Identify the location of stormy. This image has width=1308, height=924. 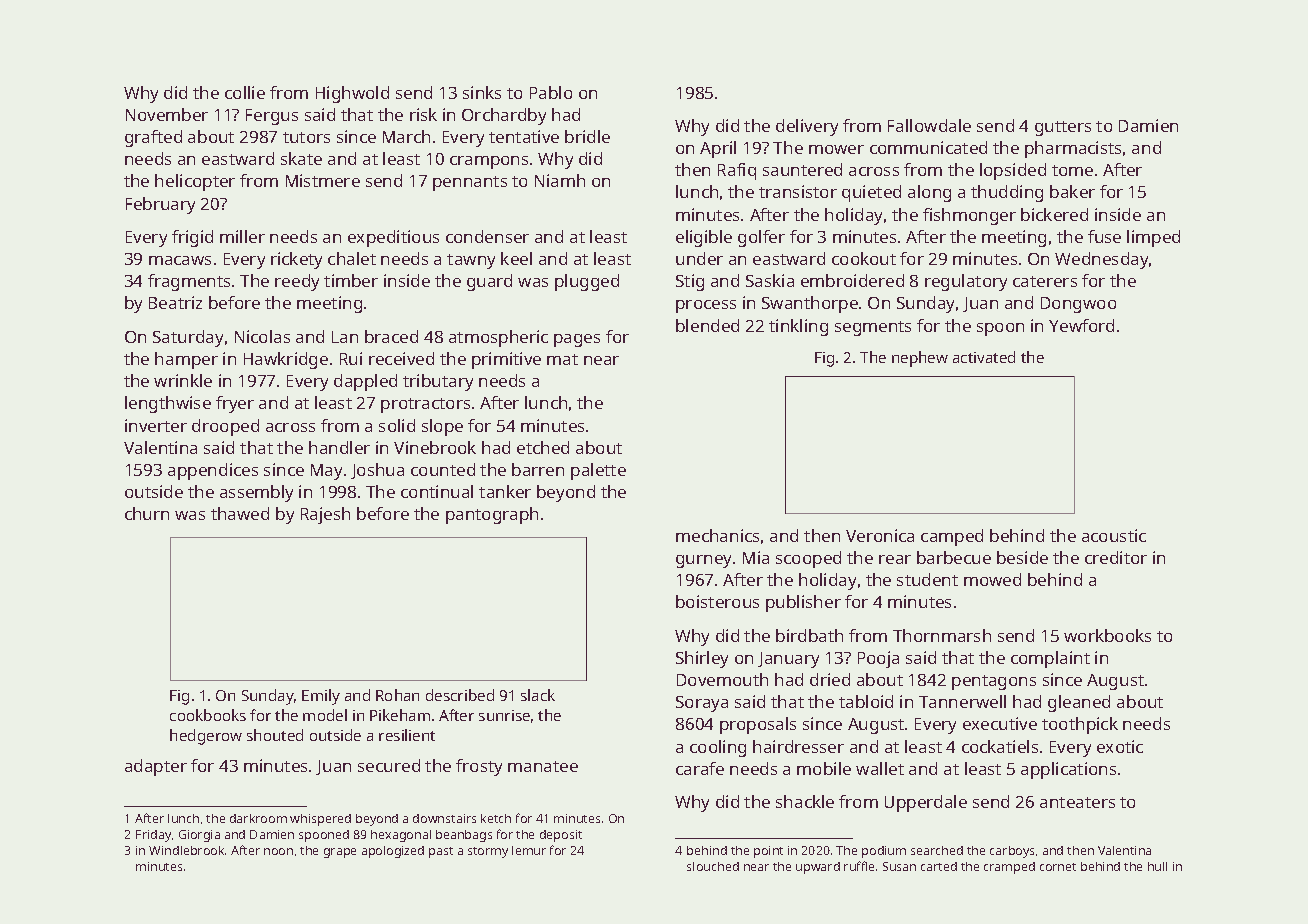
(488, 852).
